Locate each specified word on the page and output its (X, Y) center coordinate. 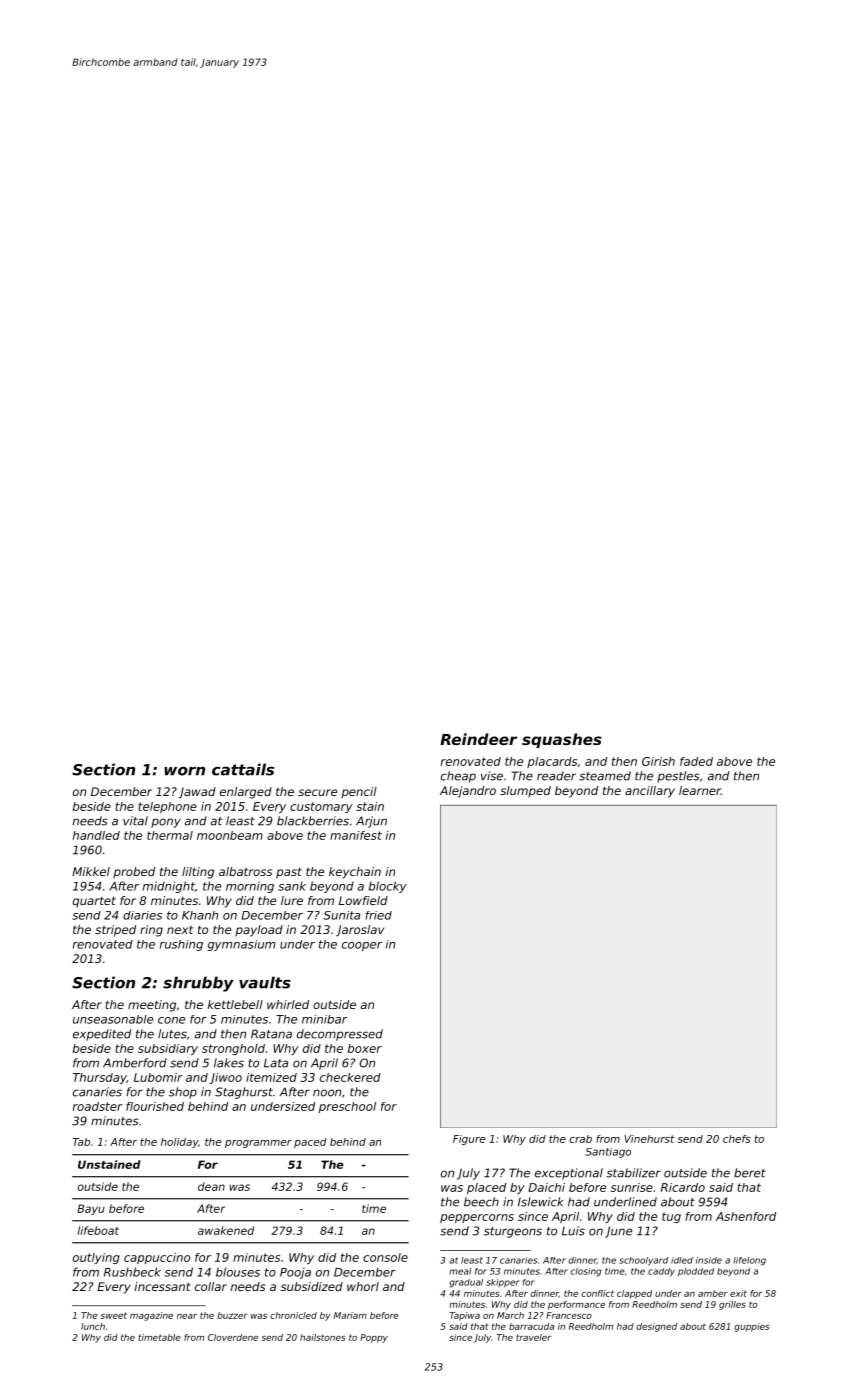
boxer (365, 1048)
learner (700, 790)
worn (184, 771)
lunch (93, 1326)
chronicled (293, 1315)
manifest (356, 835)
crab (581, 1139)
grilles (732, 1305)
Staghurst (244, 1093)
